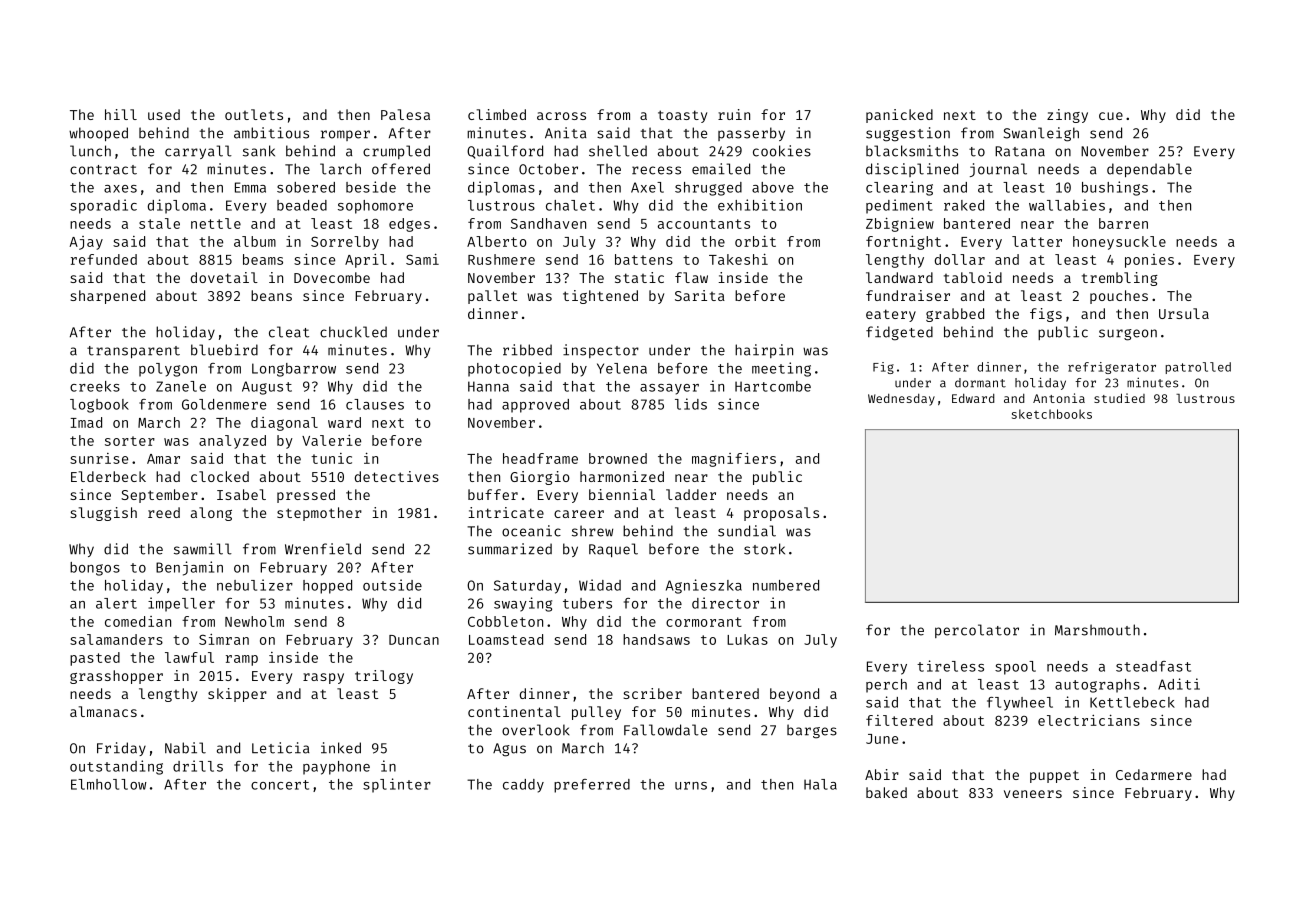 The height and width of the page is (924, 1308). I want to click on tubers, so click(587, 603).
